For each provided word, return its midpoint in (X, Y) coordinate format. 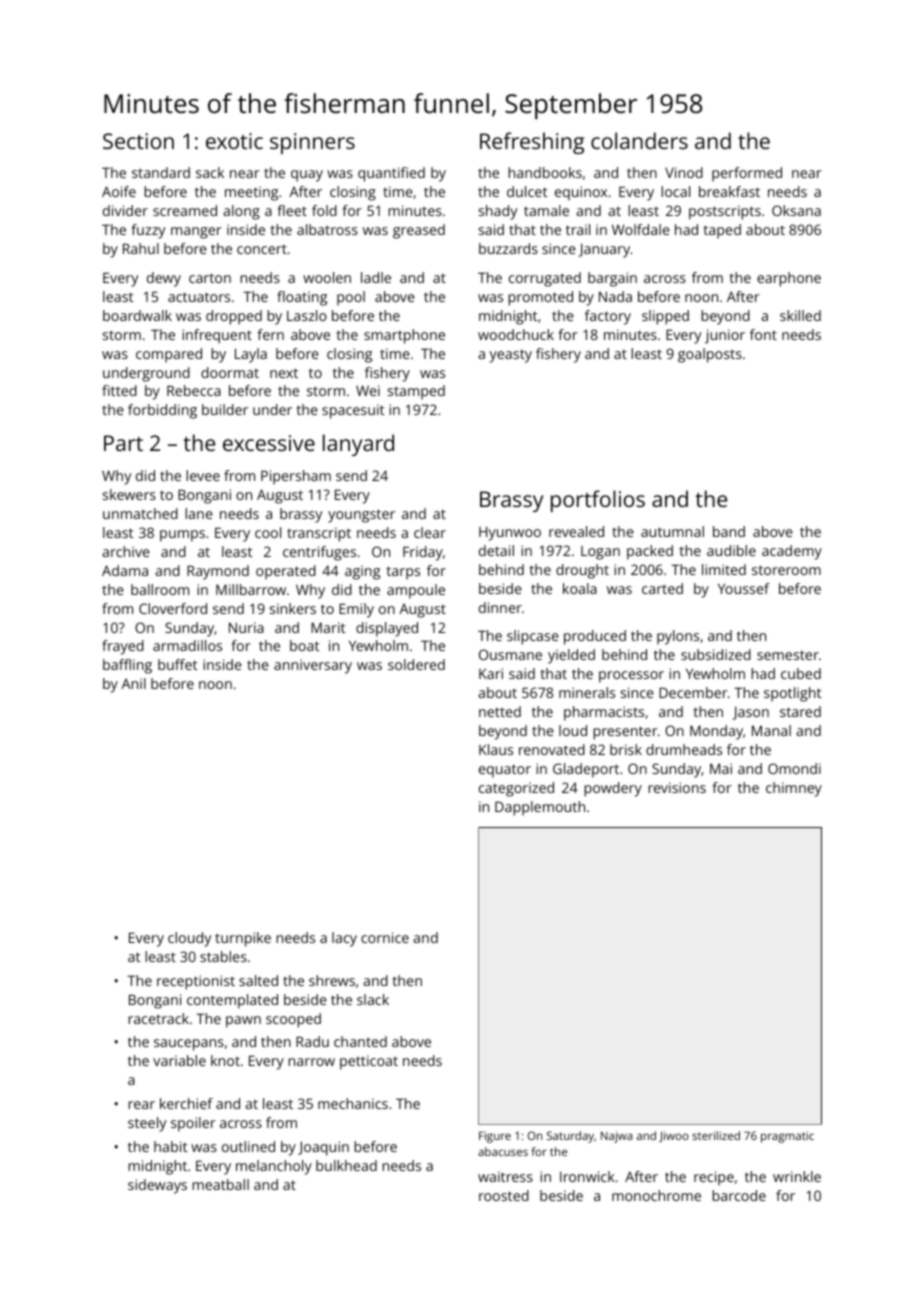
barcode (739, 1195)
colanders (639, 140)
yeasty (511, 356)
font (763, 334)
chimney (794, 789)
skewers (129, 494)
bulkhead (346, 1165)
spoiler (193, 1124)
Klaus (496, 749)
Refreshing (532, 143)
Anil (133, 683)
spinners (312, 143)
